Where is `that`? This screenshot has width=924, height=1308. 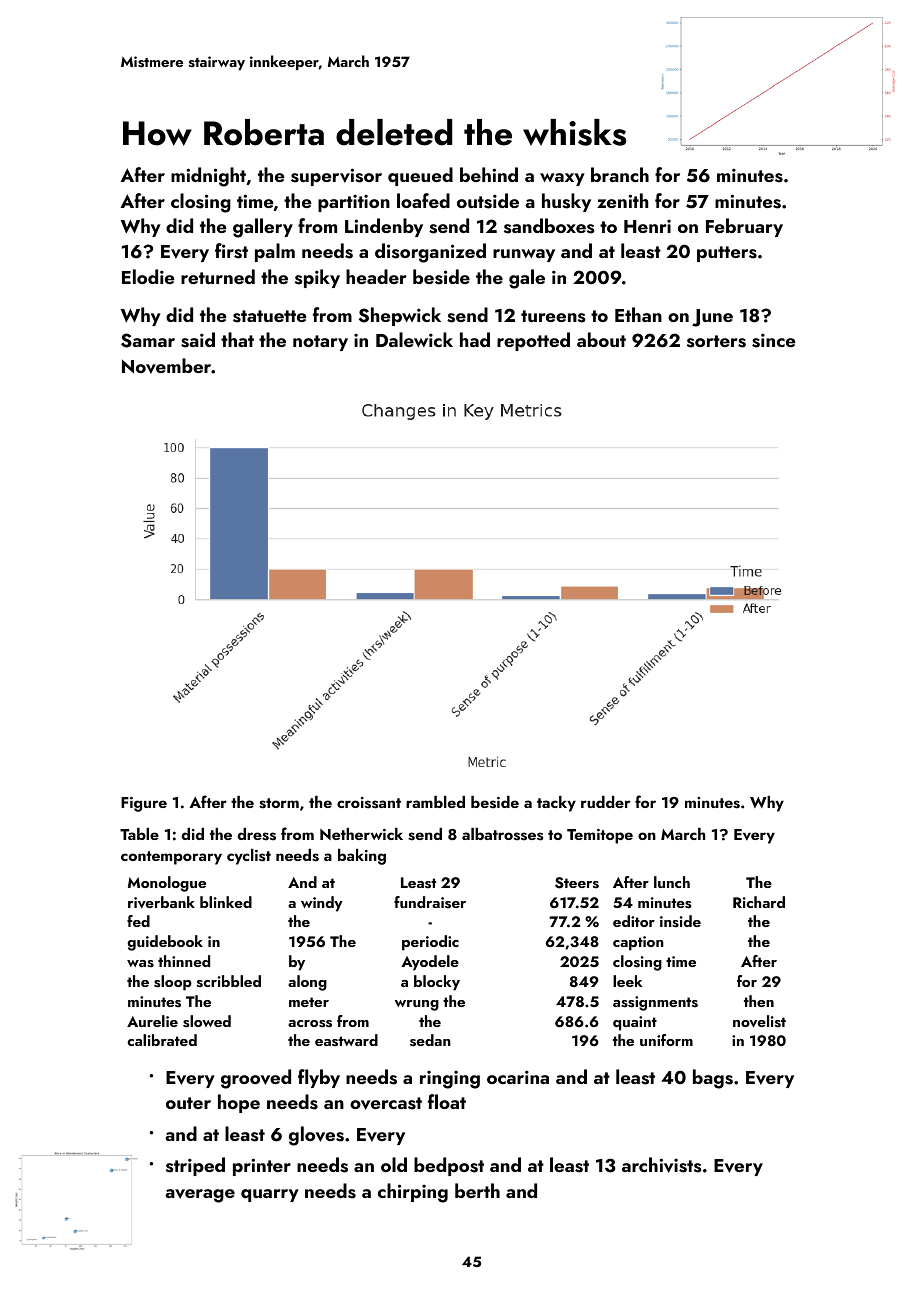 that is located at coordinates (237, 339).
